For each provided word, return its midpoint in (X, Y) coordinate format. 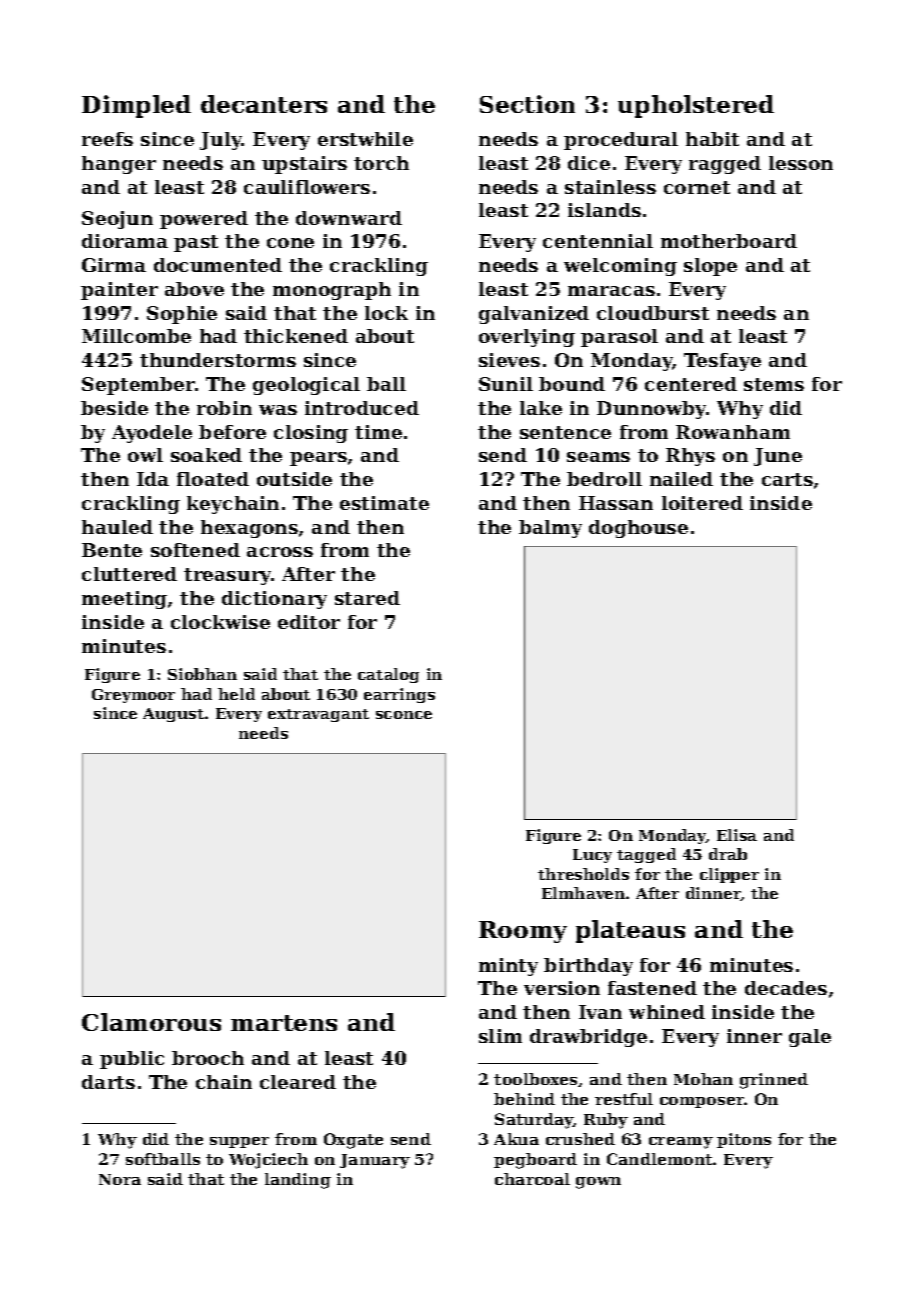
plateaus (630, 931)
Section (527, 104)
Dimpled (136, 106)
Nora (120, 1179)
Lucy (592, 856)
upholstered (696, 106)
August (173, 715)
